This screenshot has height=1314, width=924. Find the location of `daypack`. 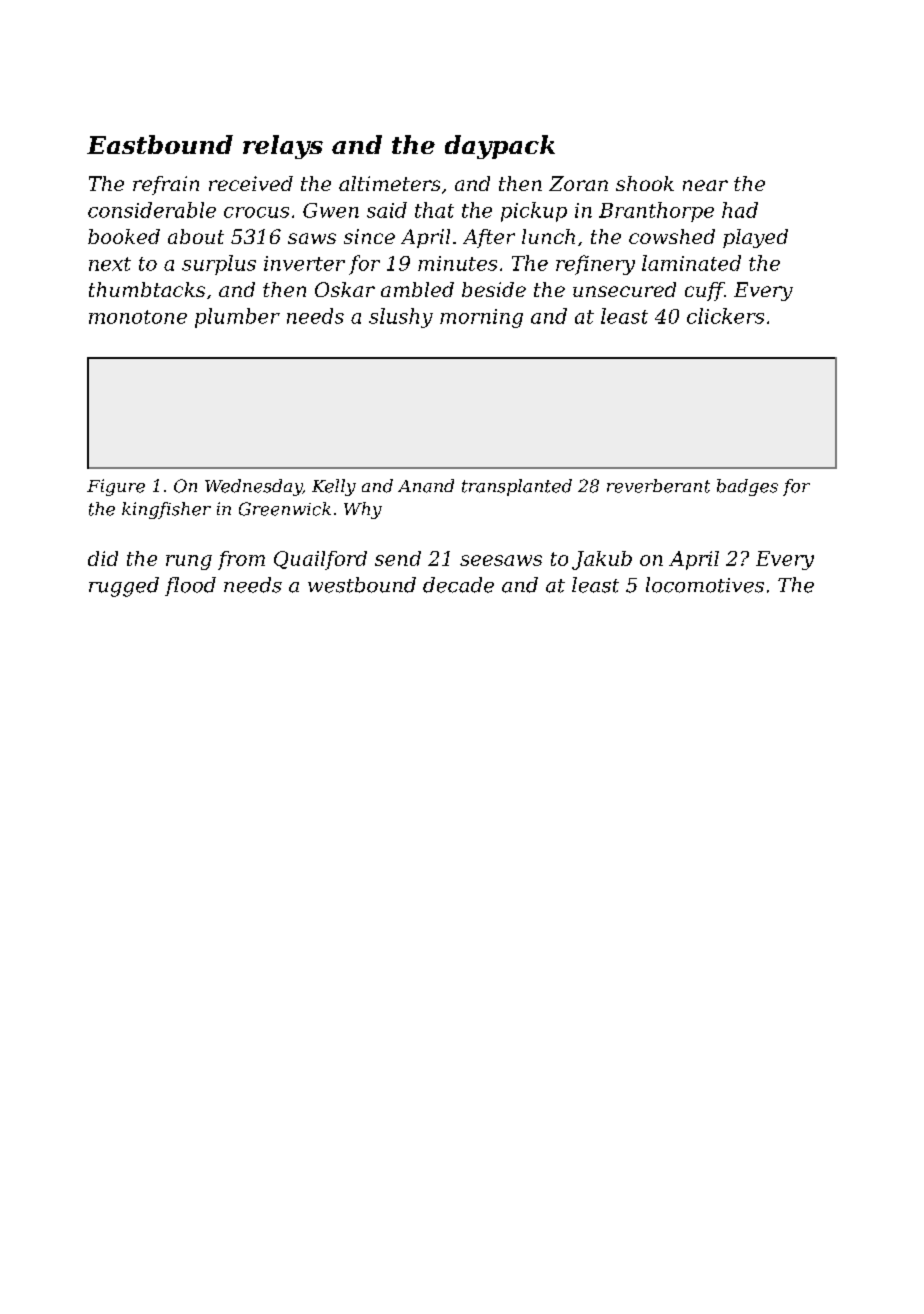

daypack is located at coordinates (500, 147).
